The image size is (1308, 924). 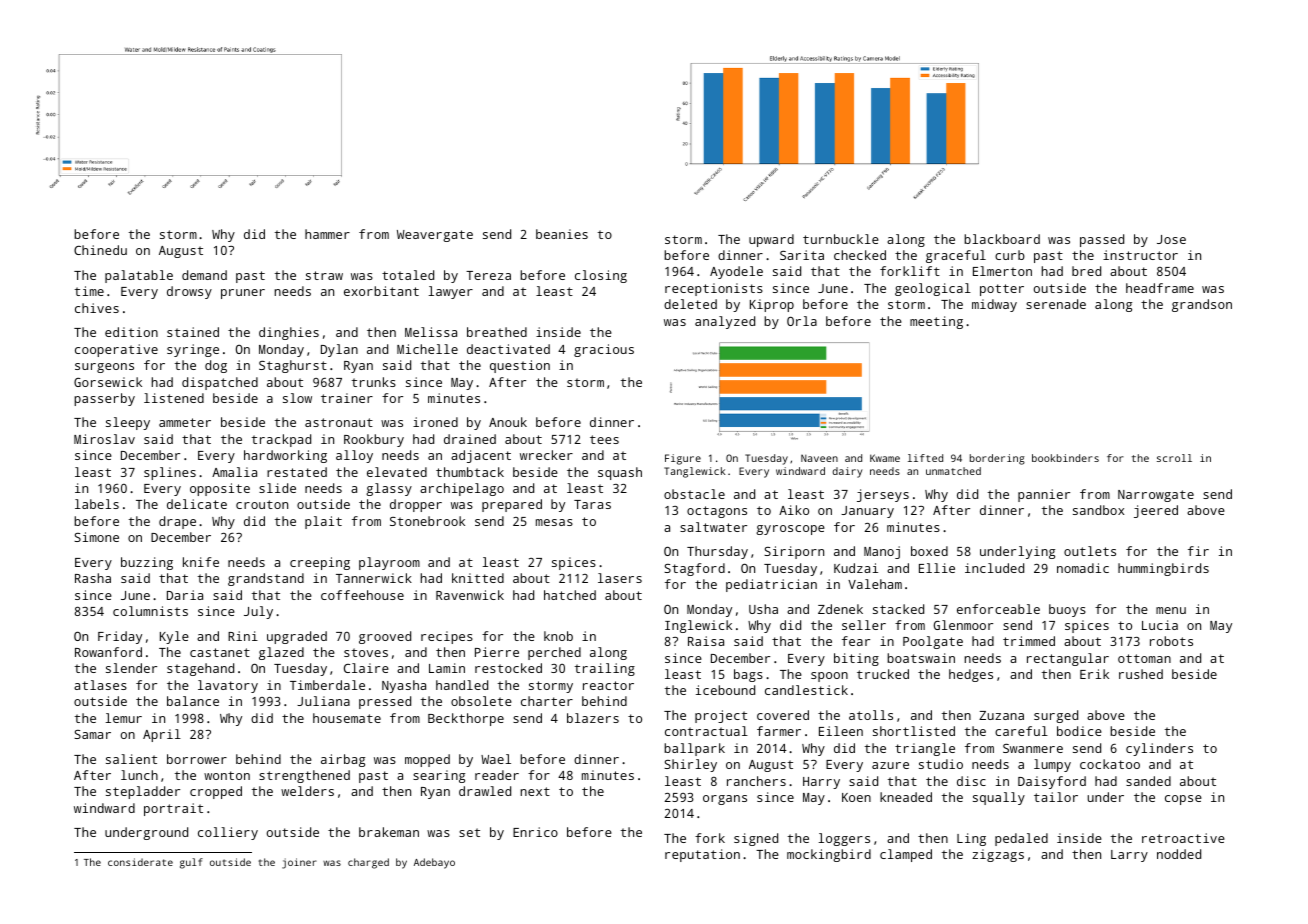 I want to click on hammer, so click(x=327, y=234).
